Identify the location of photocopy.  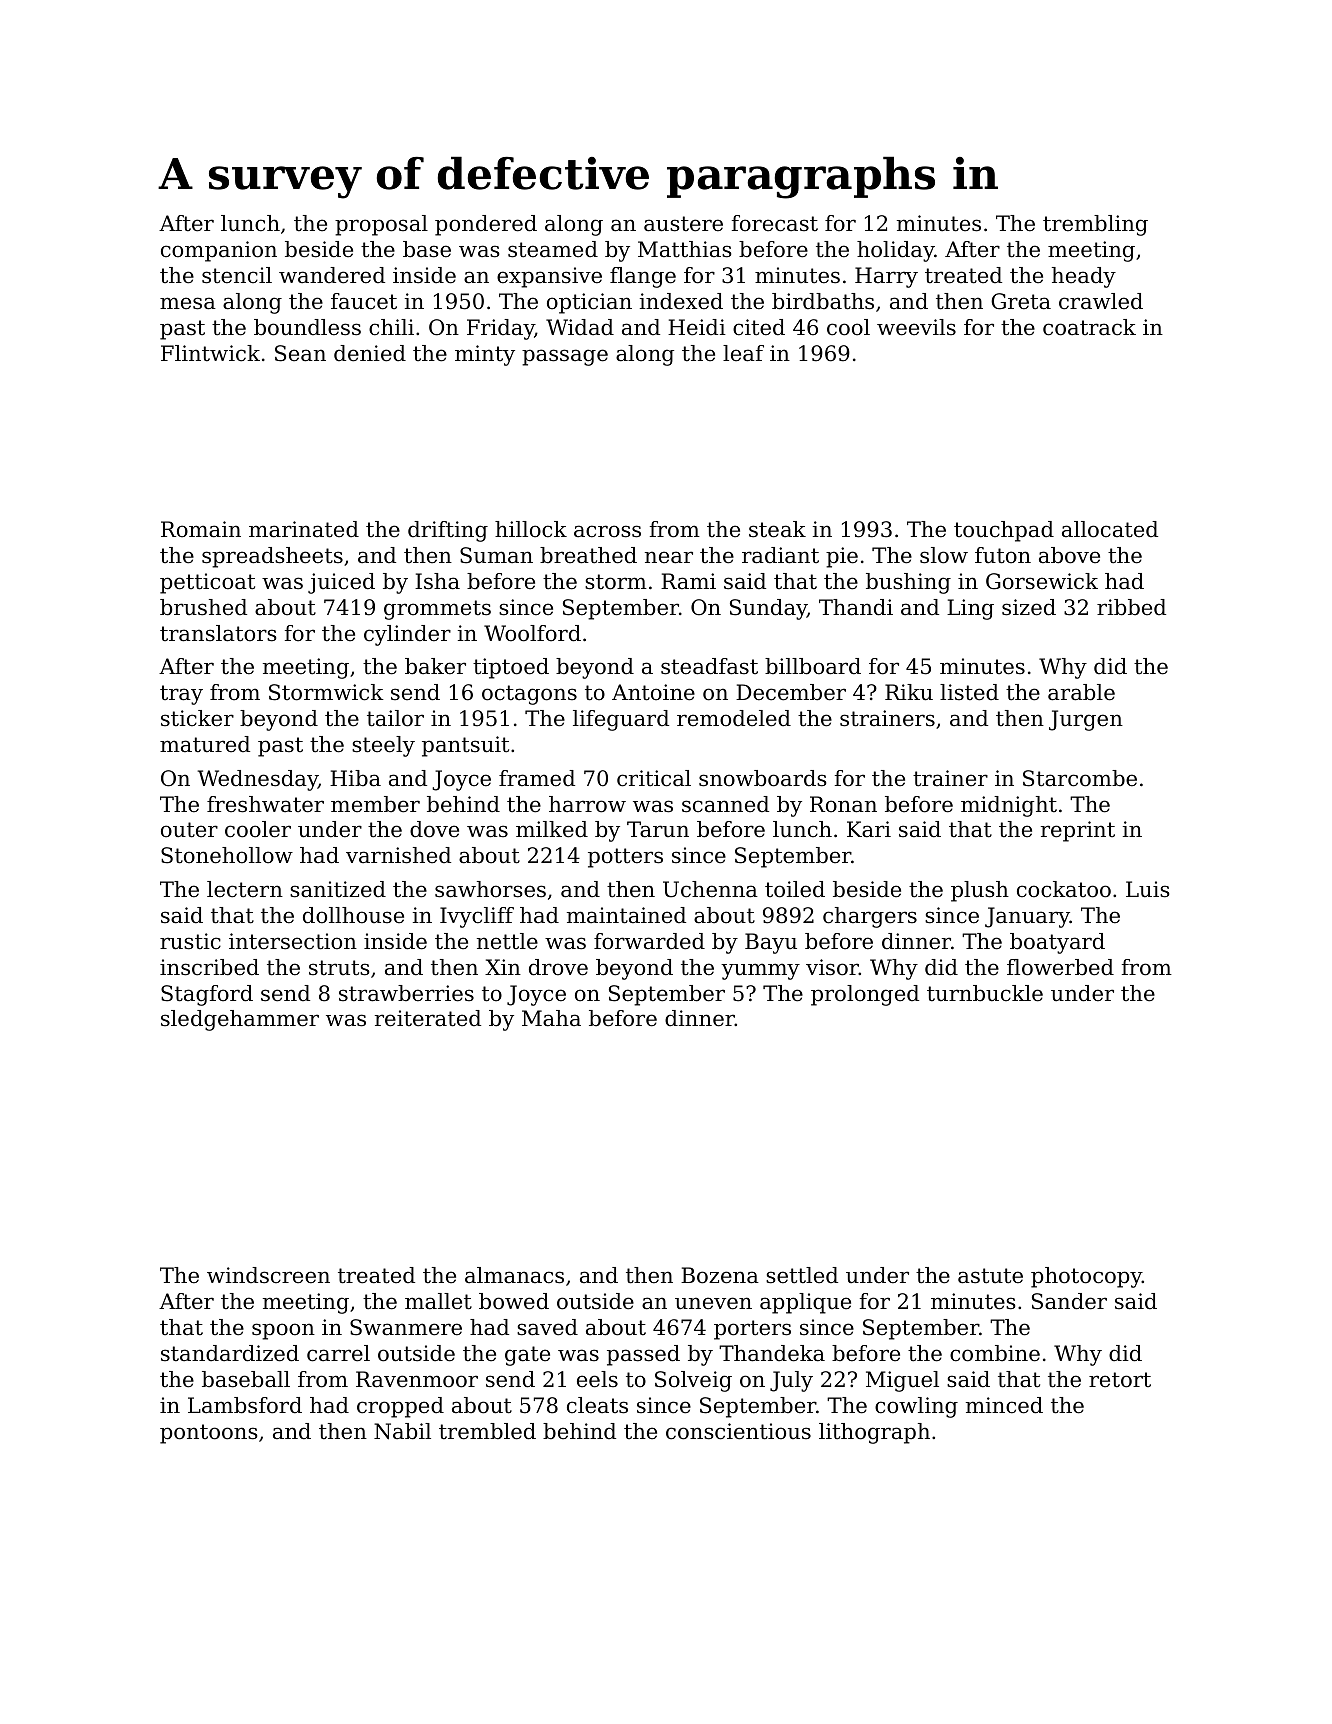
(1086, 1277).
